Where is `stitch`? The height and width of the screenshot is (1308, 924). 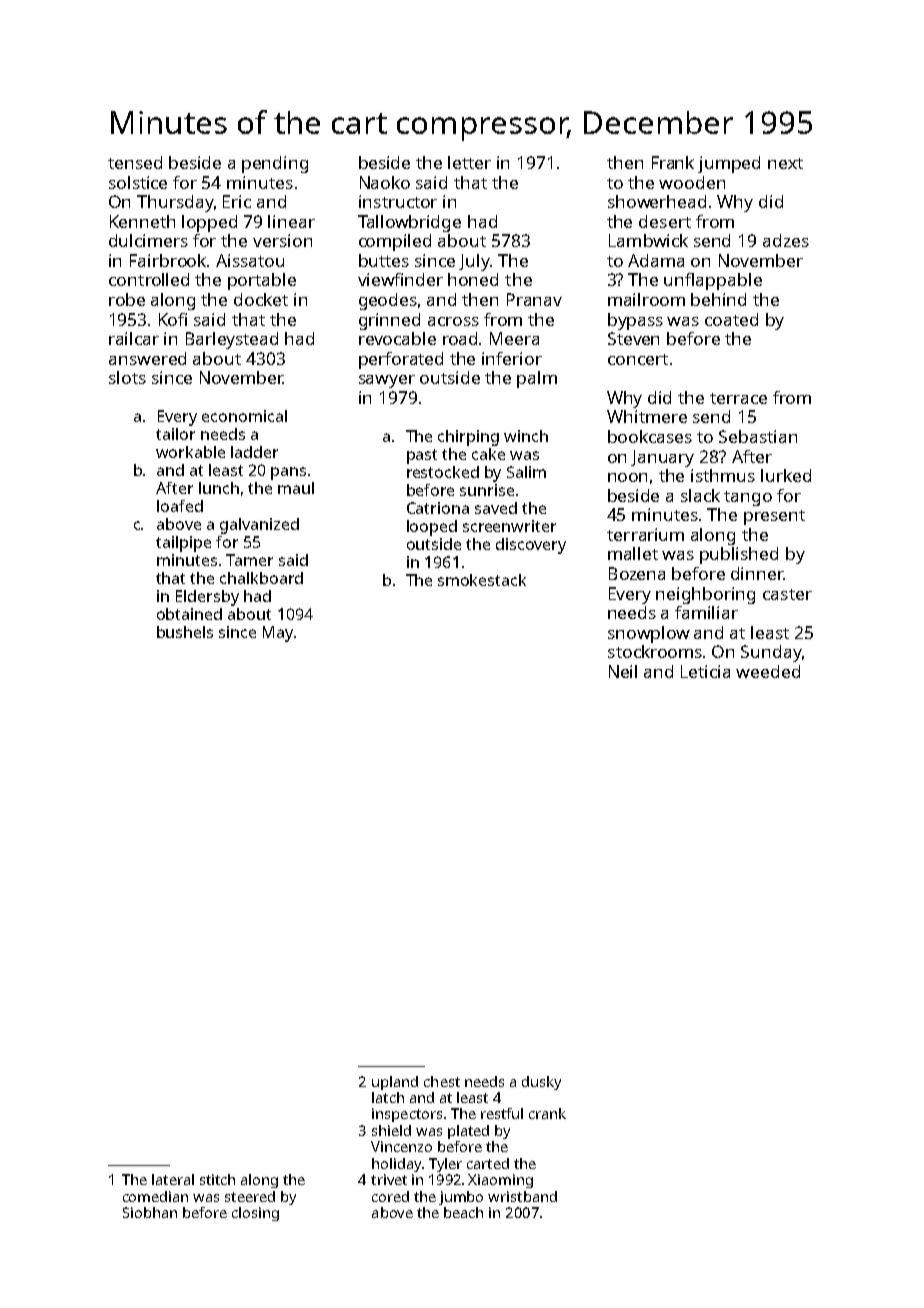 stitch is located at coordinates (217, 1179).
